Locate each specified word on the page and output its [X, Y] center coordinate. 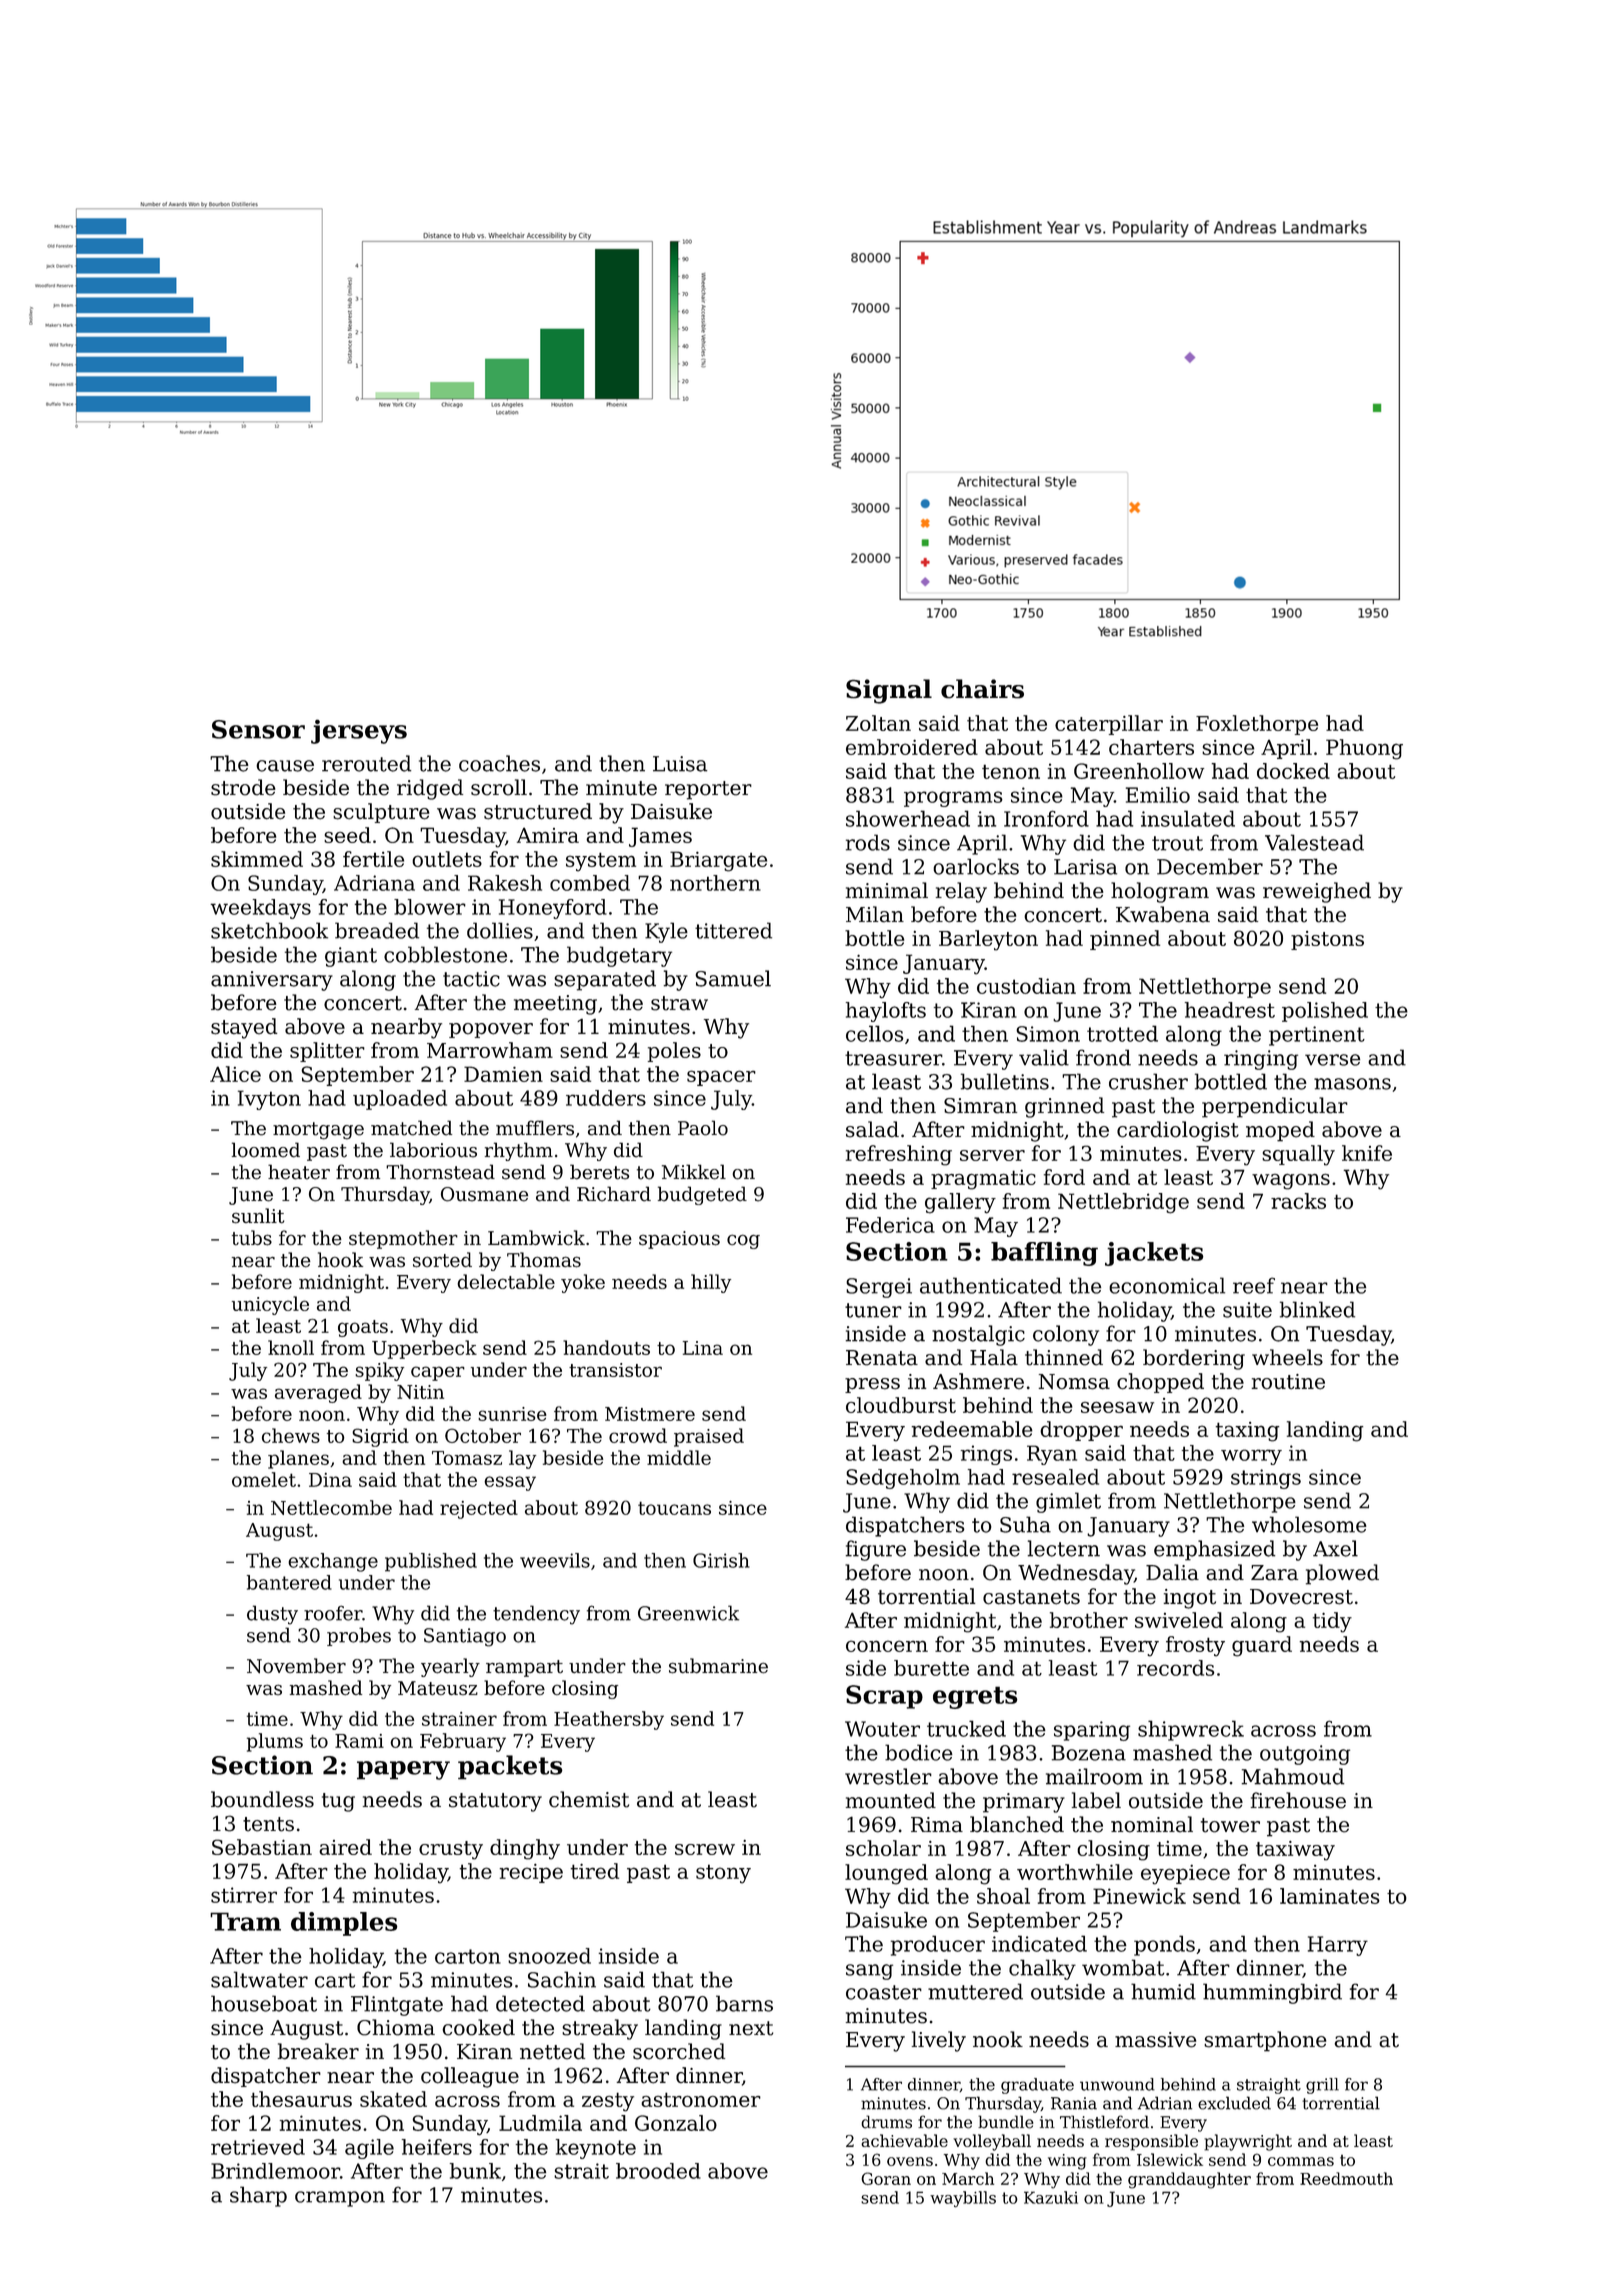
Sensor [258, 729]
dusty [272, 1615]
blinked [1317, 1309]
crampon [340, 2199]
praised [709, 1437]
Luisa [680, 764]
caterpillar [1109, 725]
